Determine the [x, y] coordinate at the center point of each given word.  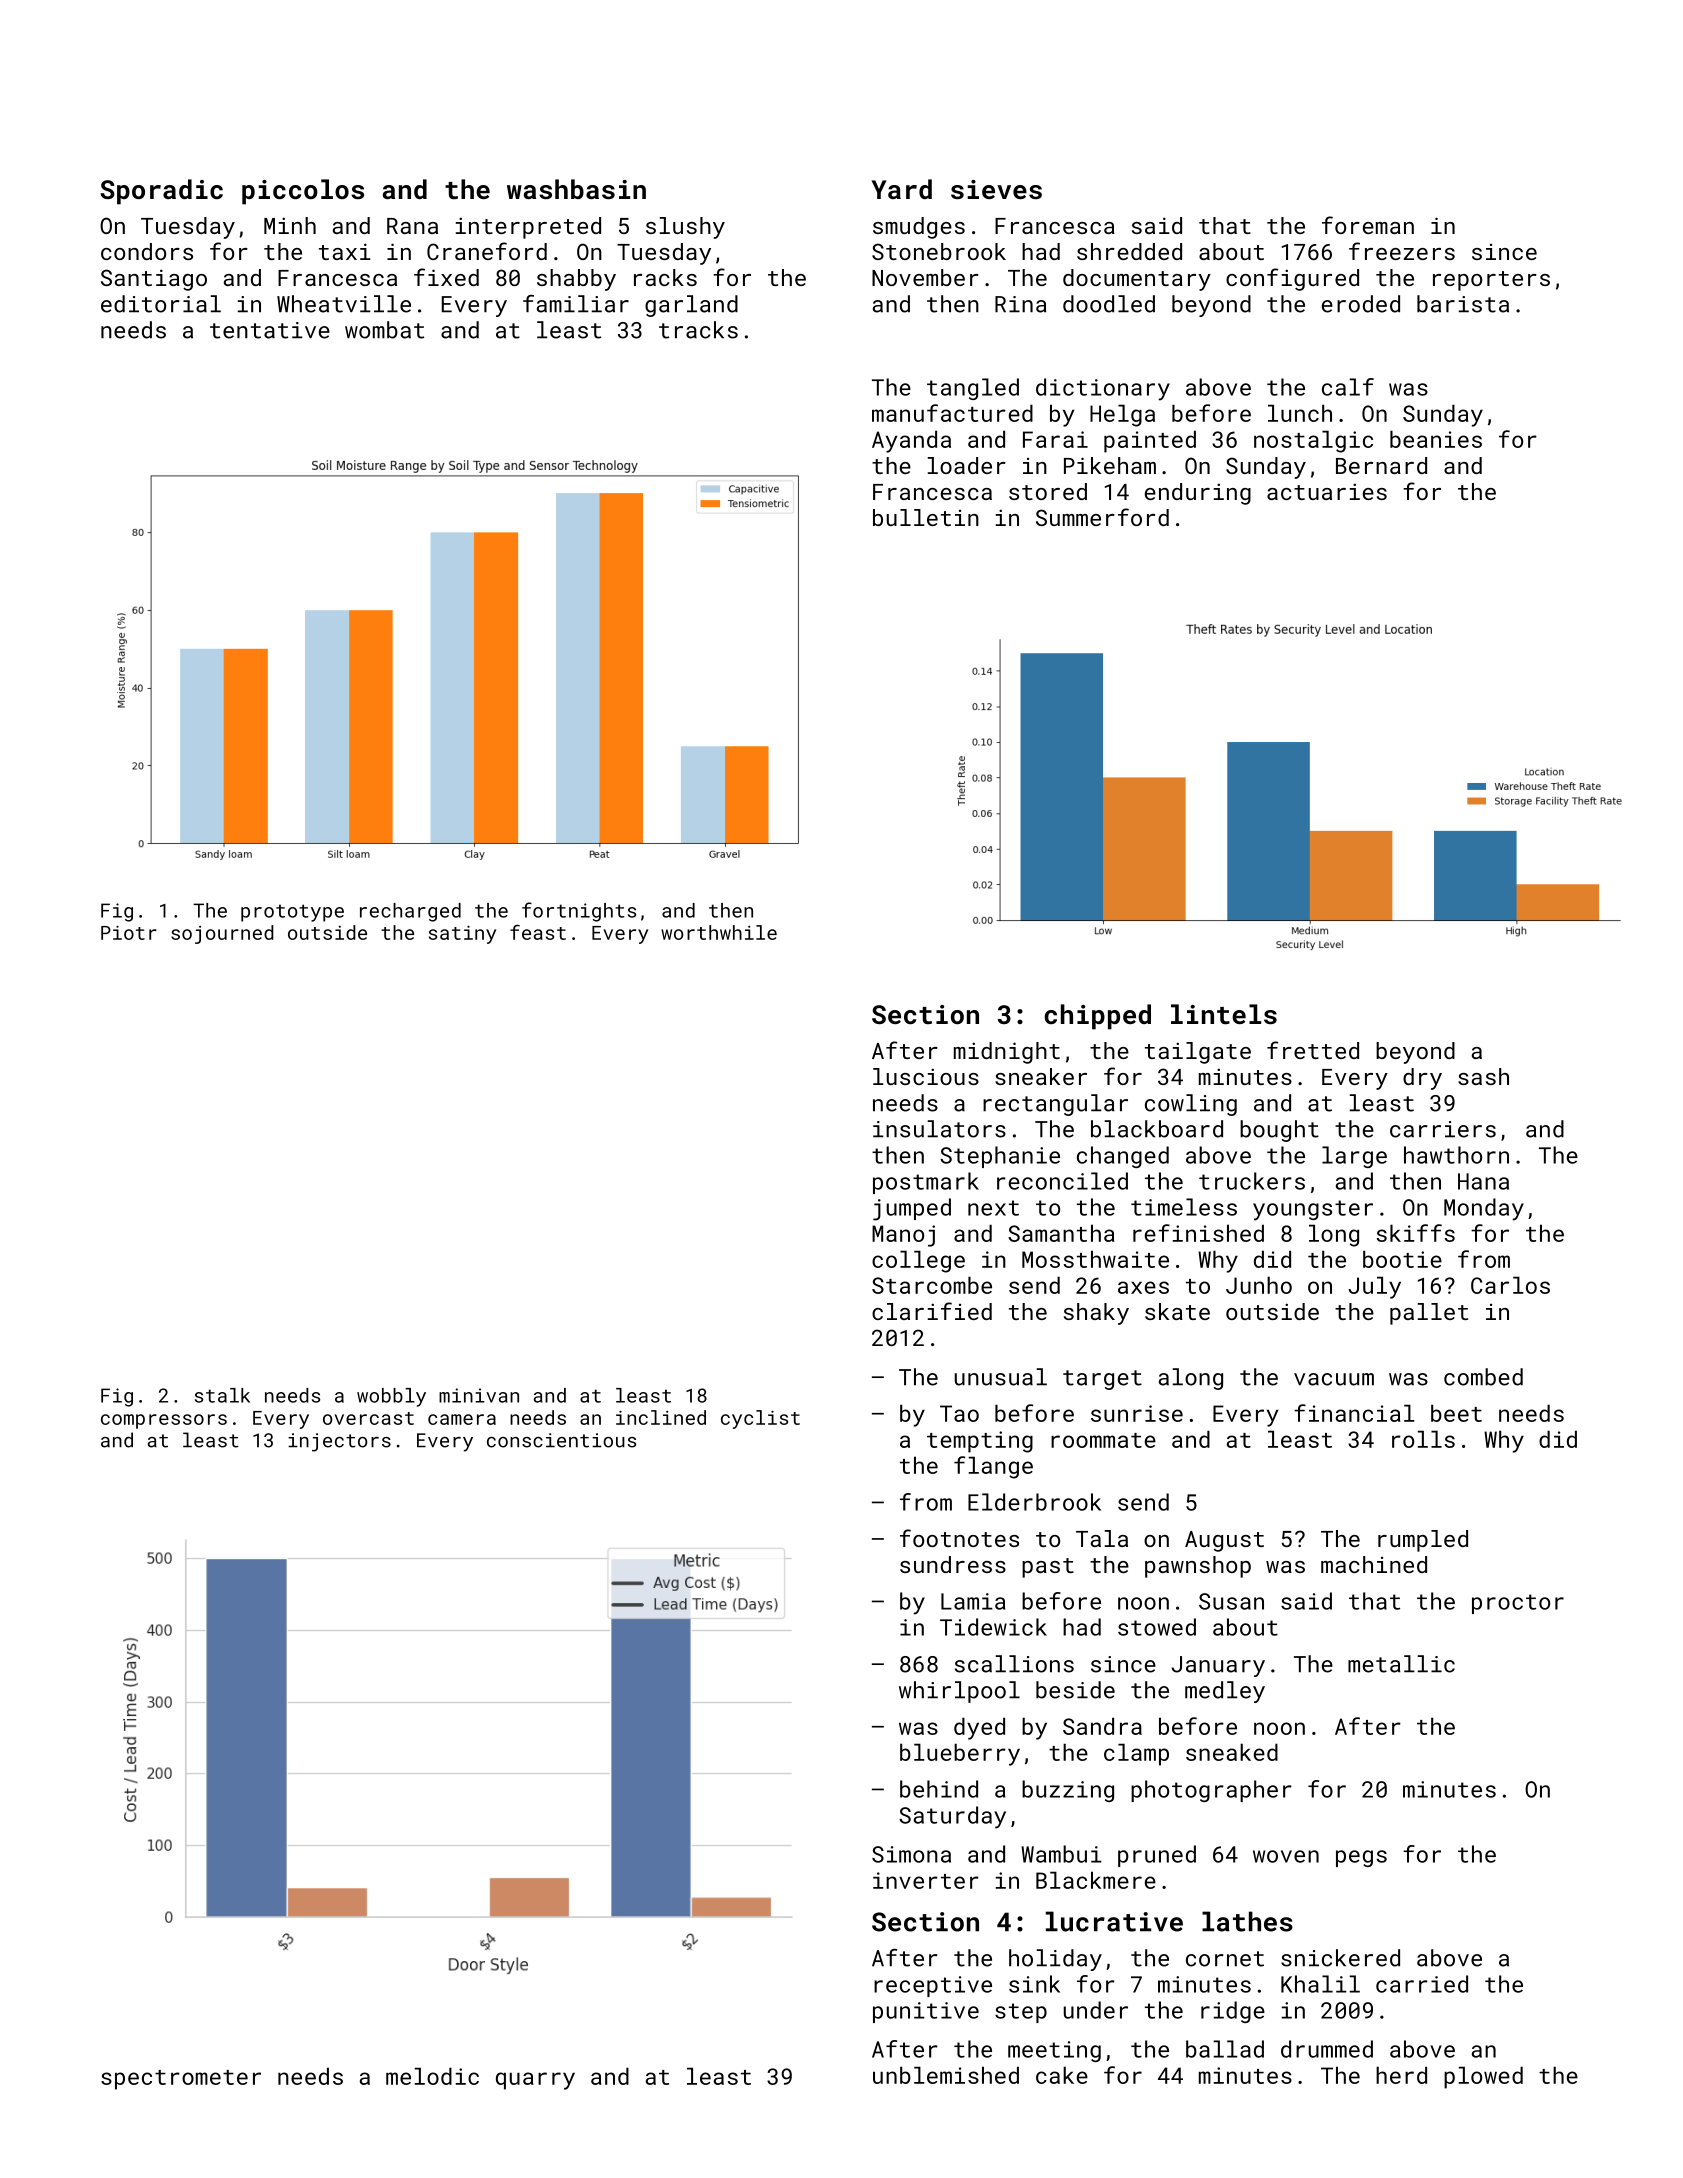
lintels [1224, 1014]
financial [1354, 1413]
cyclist [760, 1419]
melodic [432, 2076]
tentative [270, 330]
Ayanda [911, 441]
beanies [1436, 439]
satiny [462, 934]
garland [691, 306]
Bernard [1381, 465]
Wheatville [344, 304]
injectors [339, 1442]
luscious [926, 1076]
